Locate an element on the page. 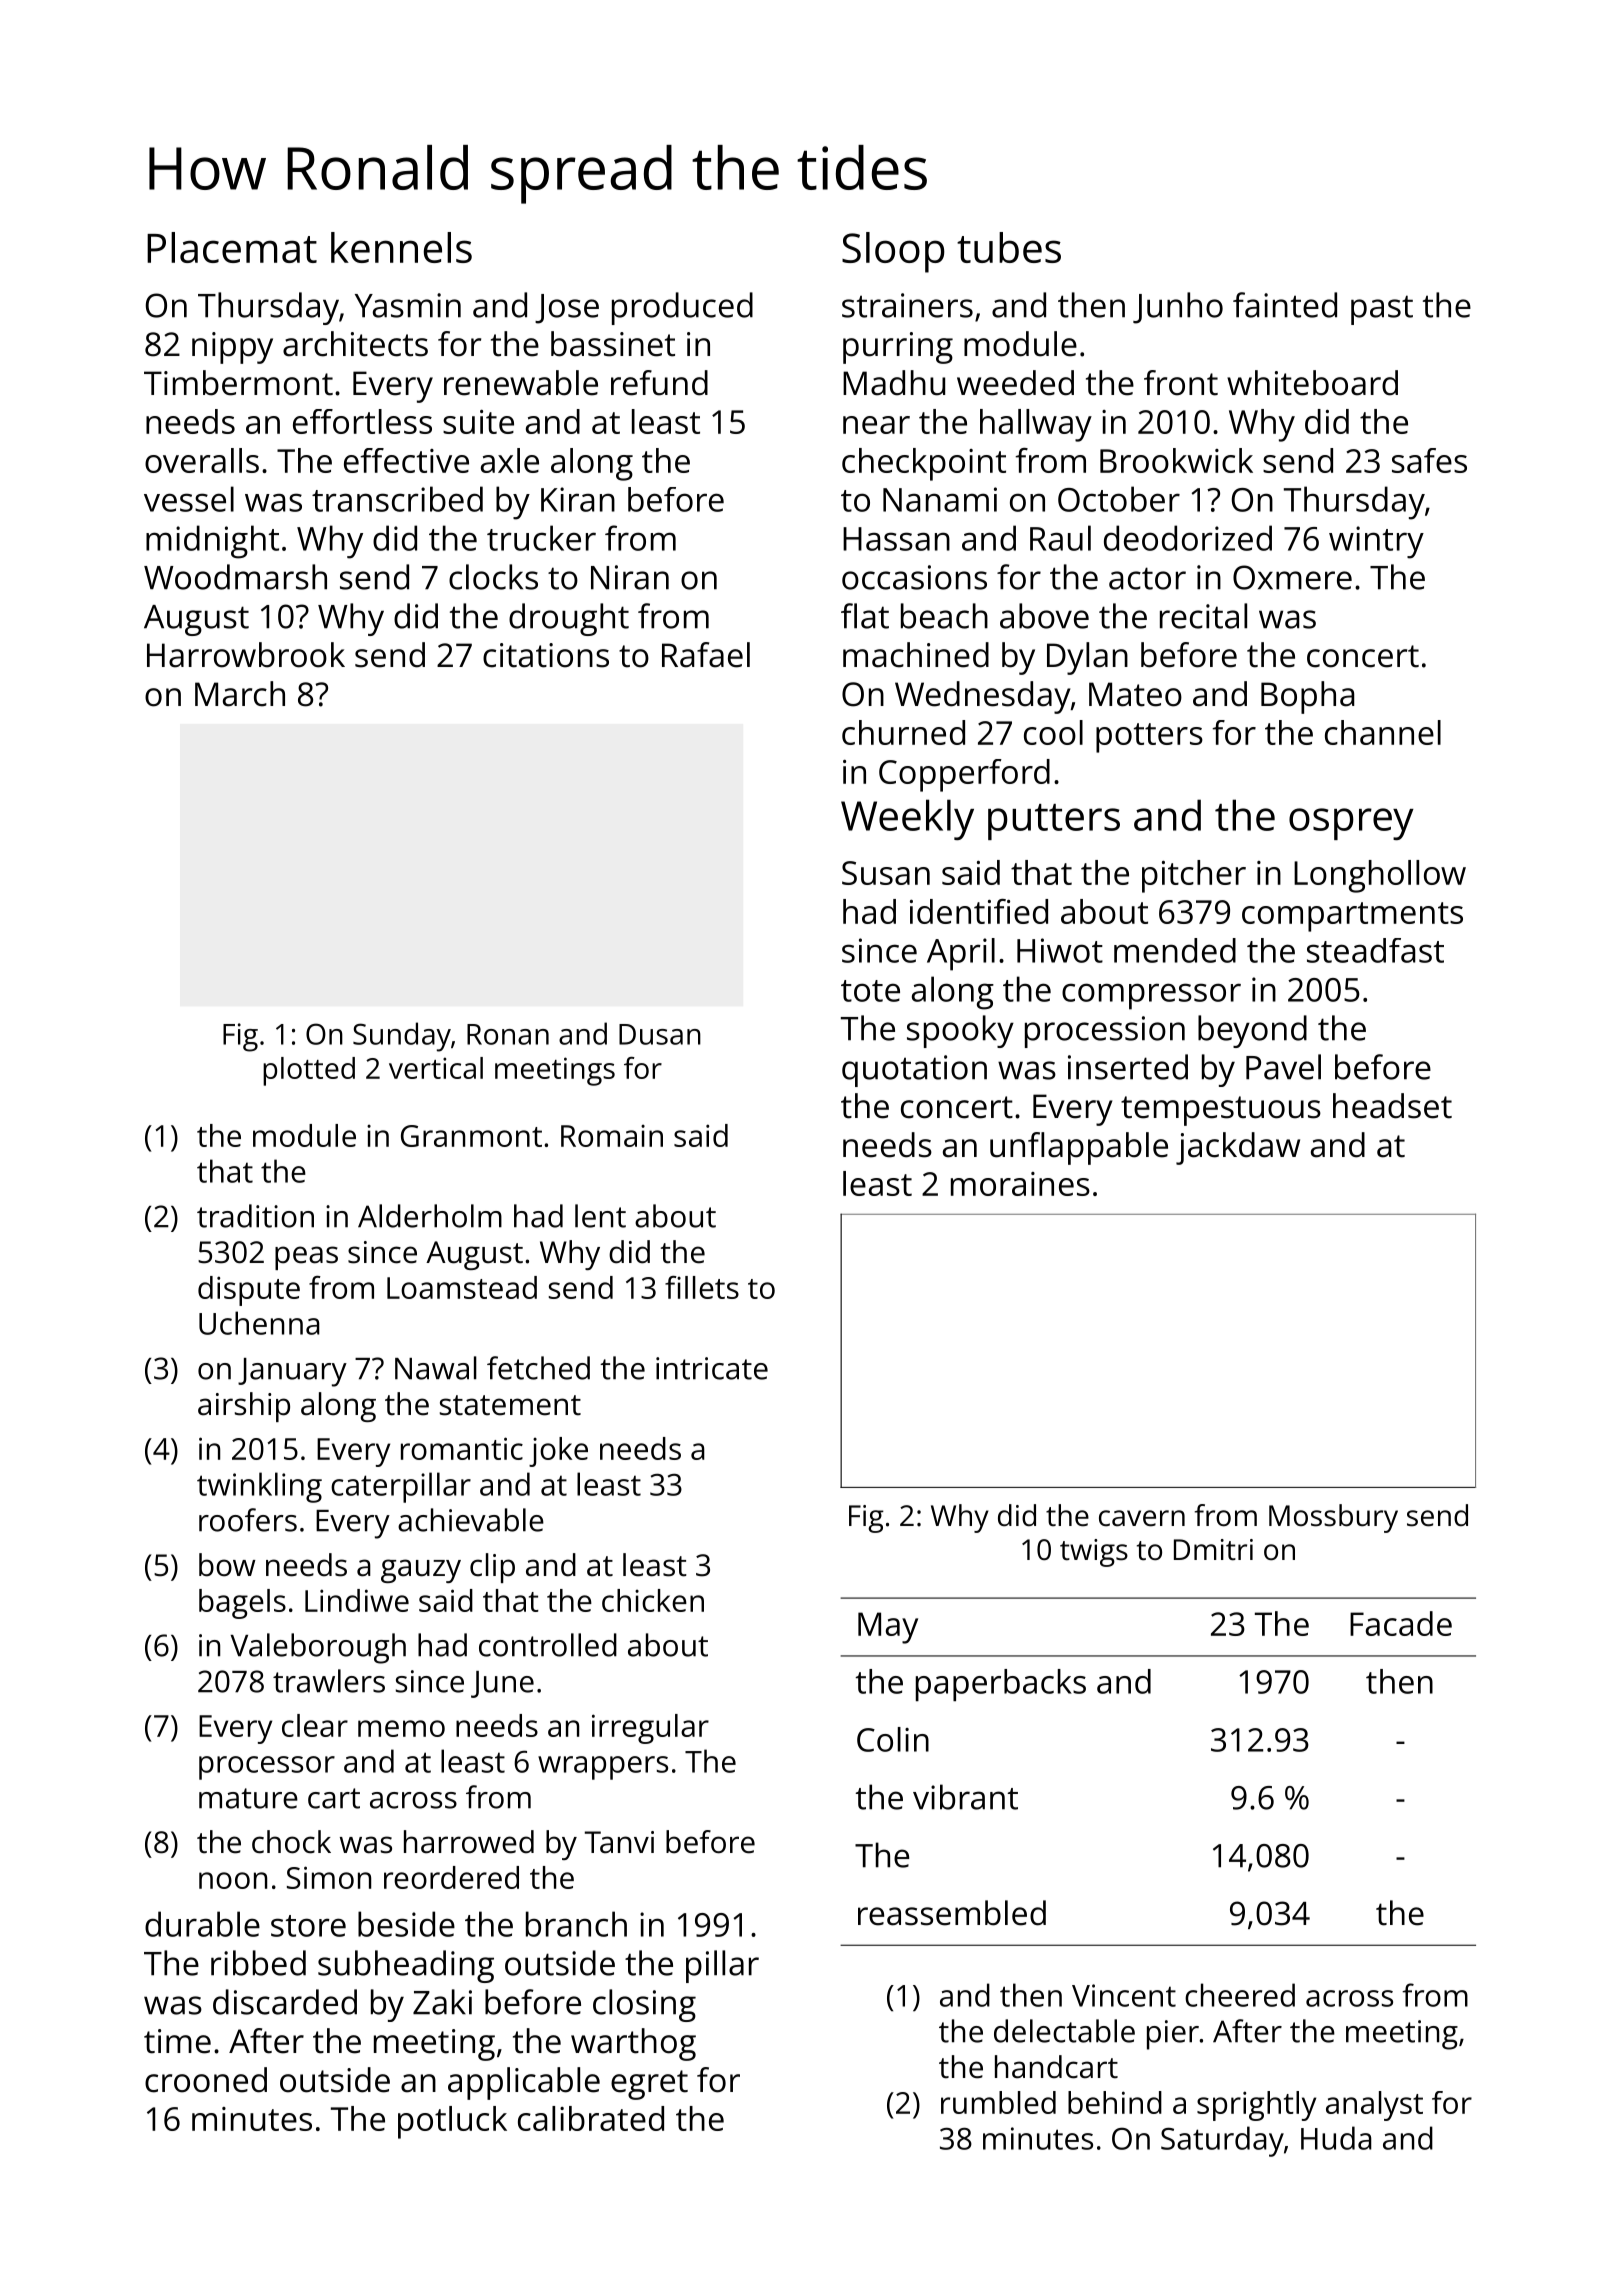 This page has width=1620, height=2292. architects is located at coordinates (355, 344).
